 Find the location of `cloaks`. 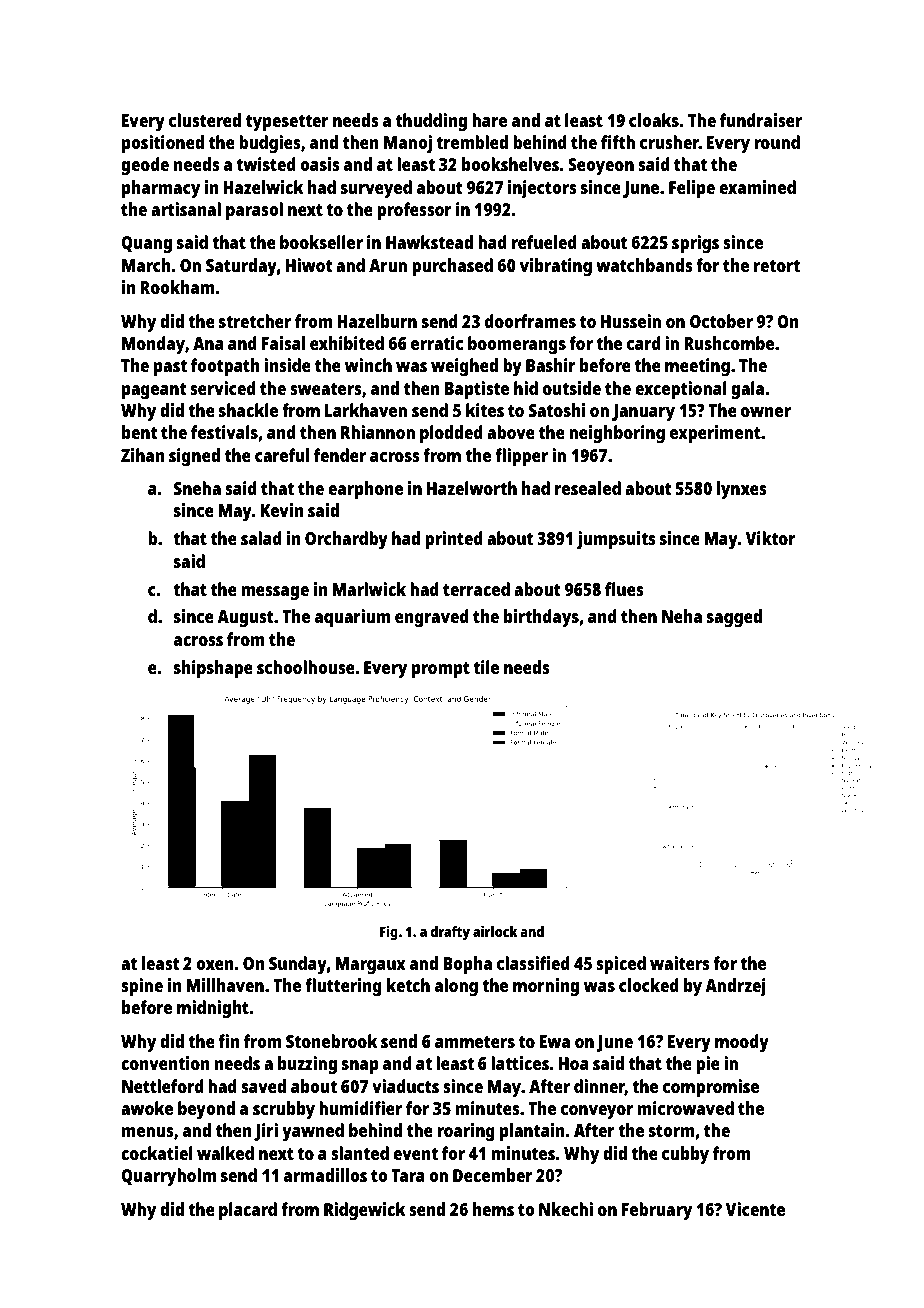

cloaks is located at coordinates (654, 120).
